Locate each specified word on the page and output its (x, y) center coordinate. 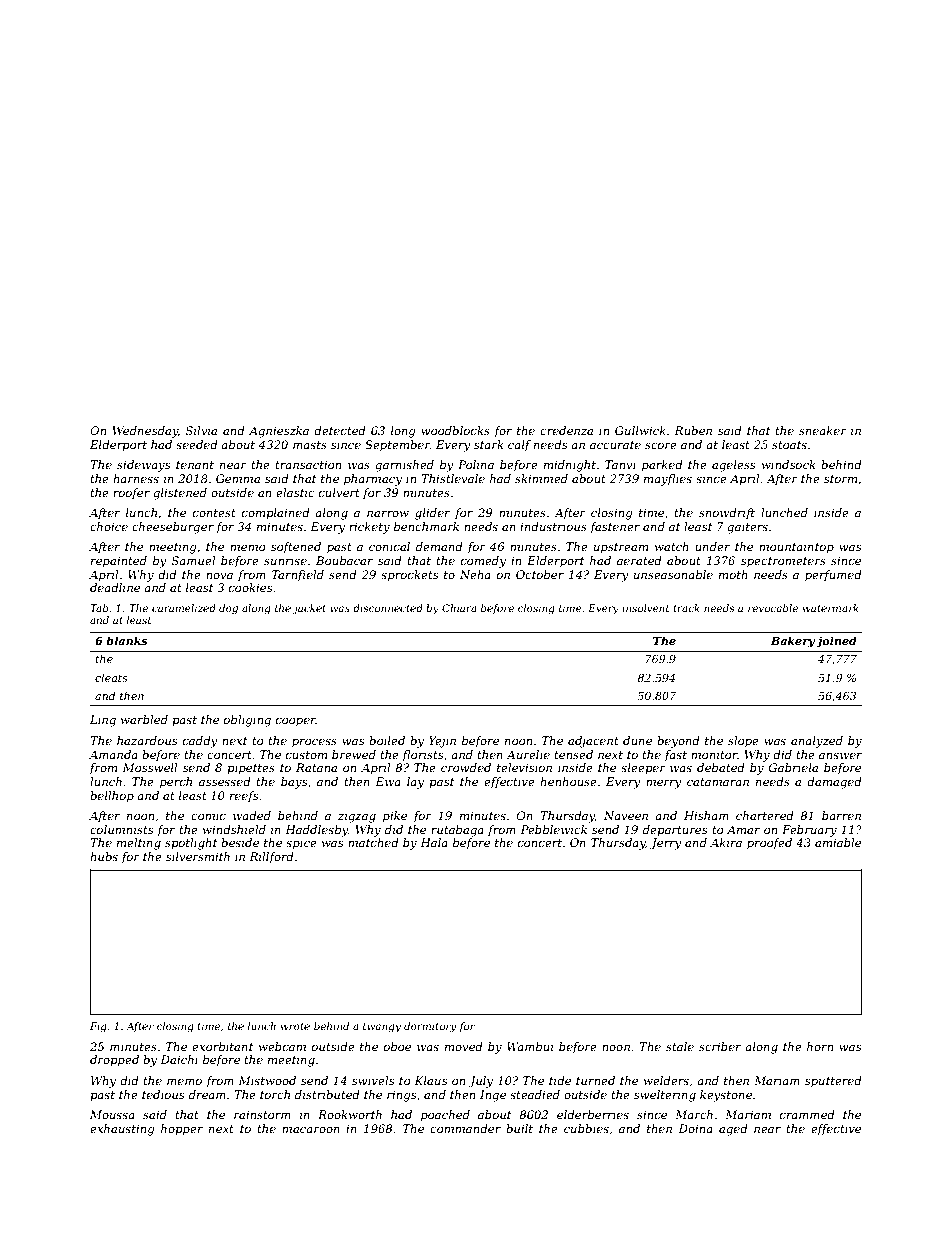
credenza (566, 430)
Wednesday (145, 432)
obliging (247, 721)
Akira (726, 842)
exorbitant (222, 1046)
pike (395, 817)
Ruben (693, 430)
